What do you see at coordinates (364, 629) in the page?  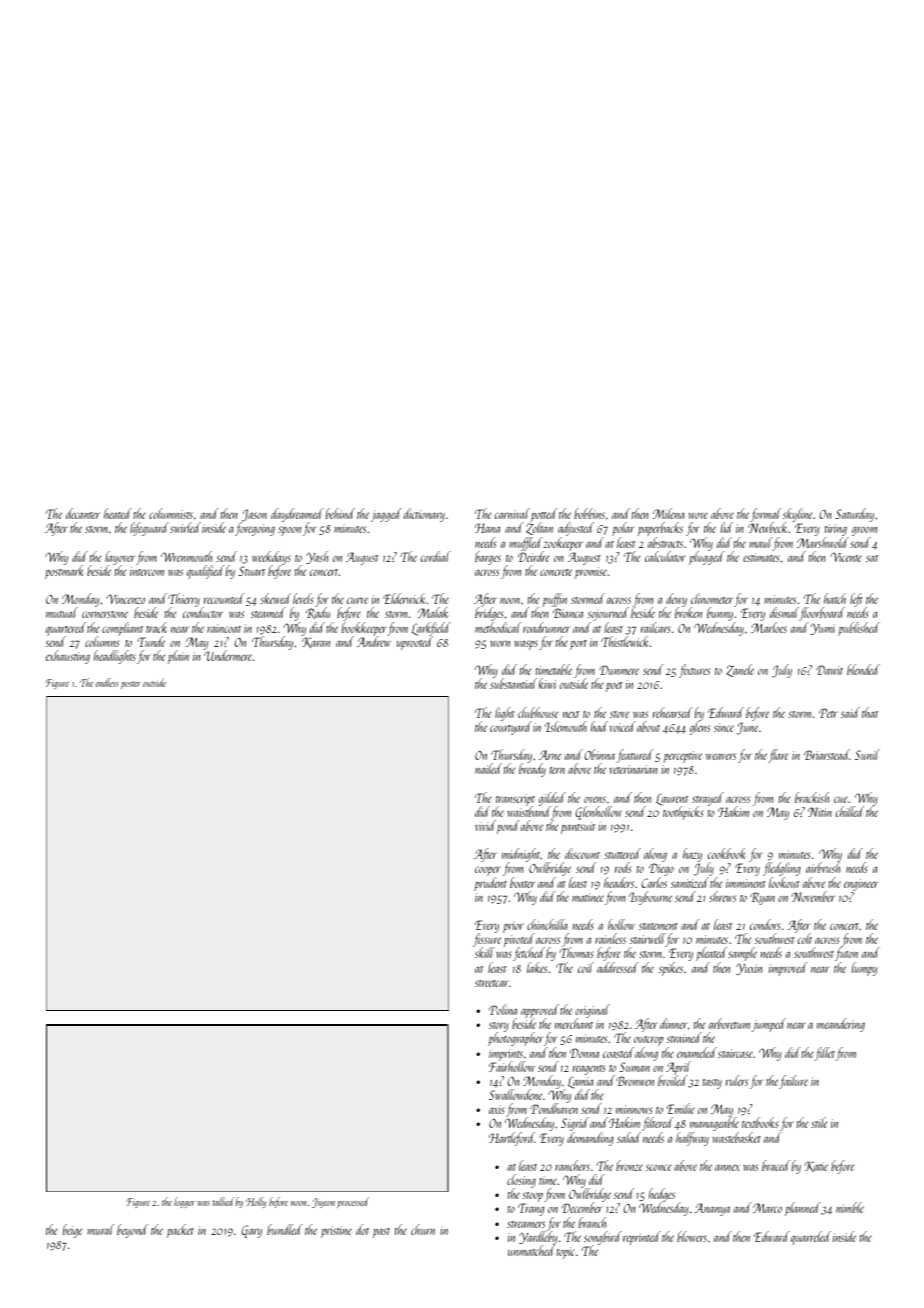 I see `bookkeeper` at bounding box center [364, 629].
